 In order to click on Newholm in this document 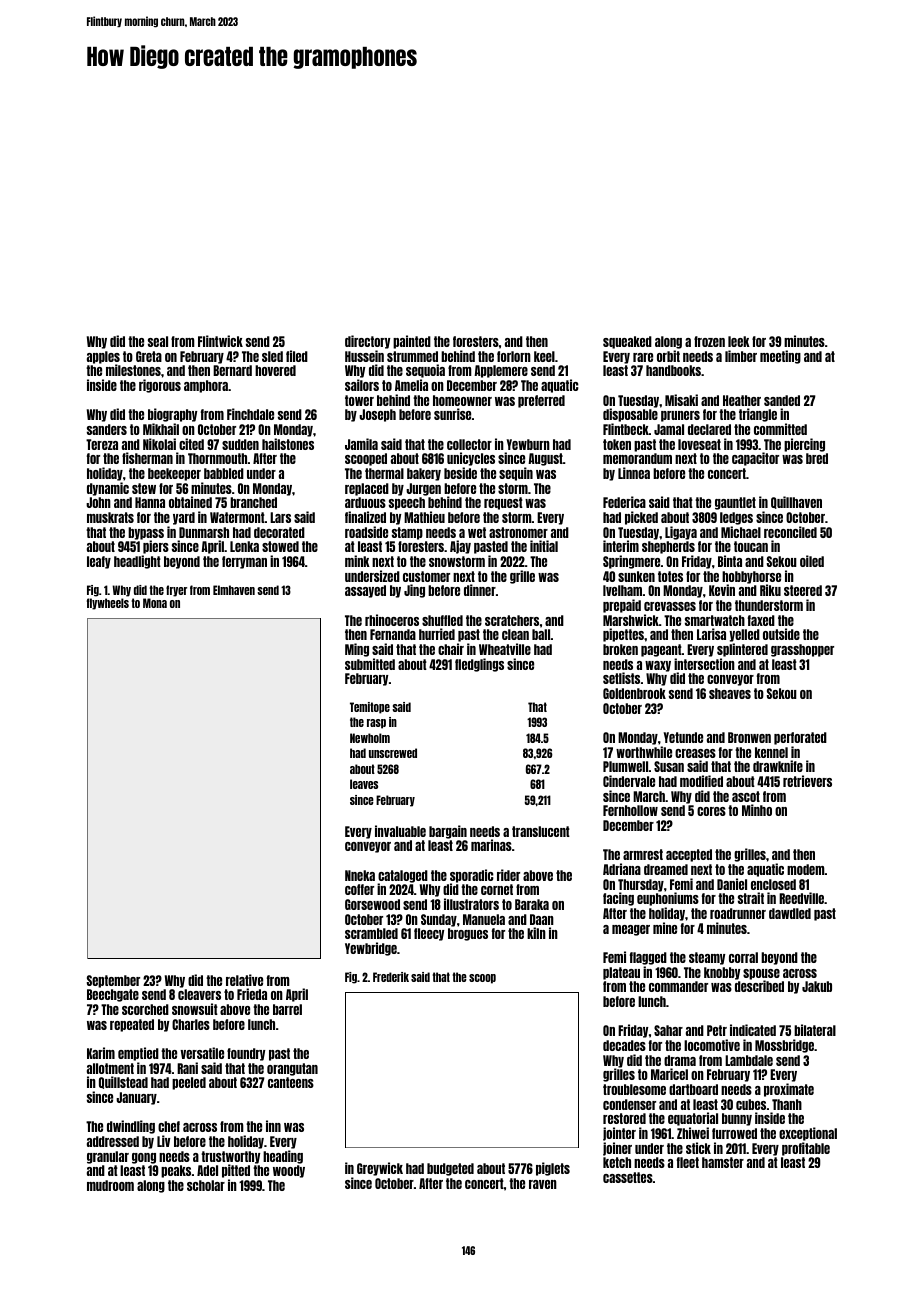, I will do `click(370, 738)`.
